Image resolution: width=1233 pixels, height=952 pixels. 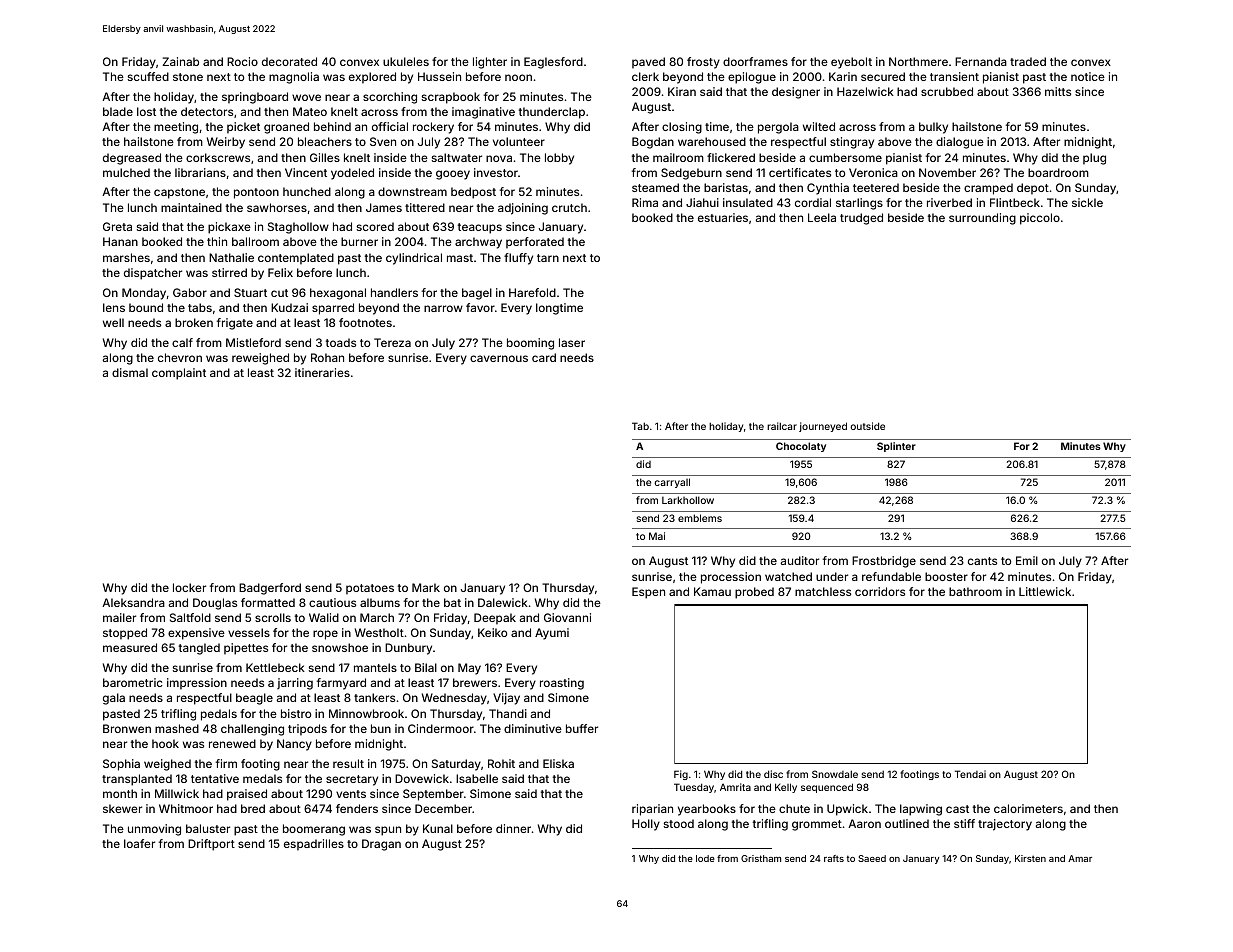 What do you see at coordinates (114, 699) in the page?
I see `gala` at bounding box center [114, 699].
